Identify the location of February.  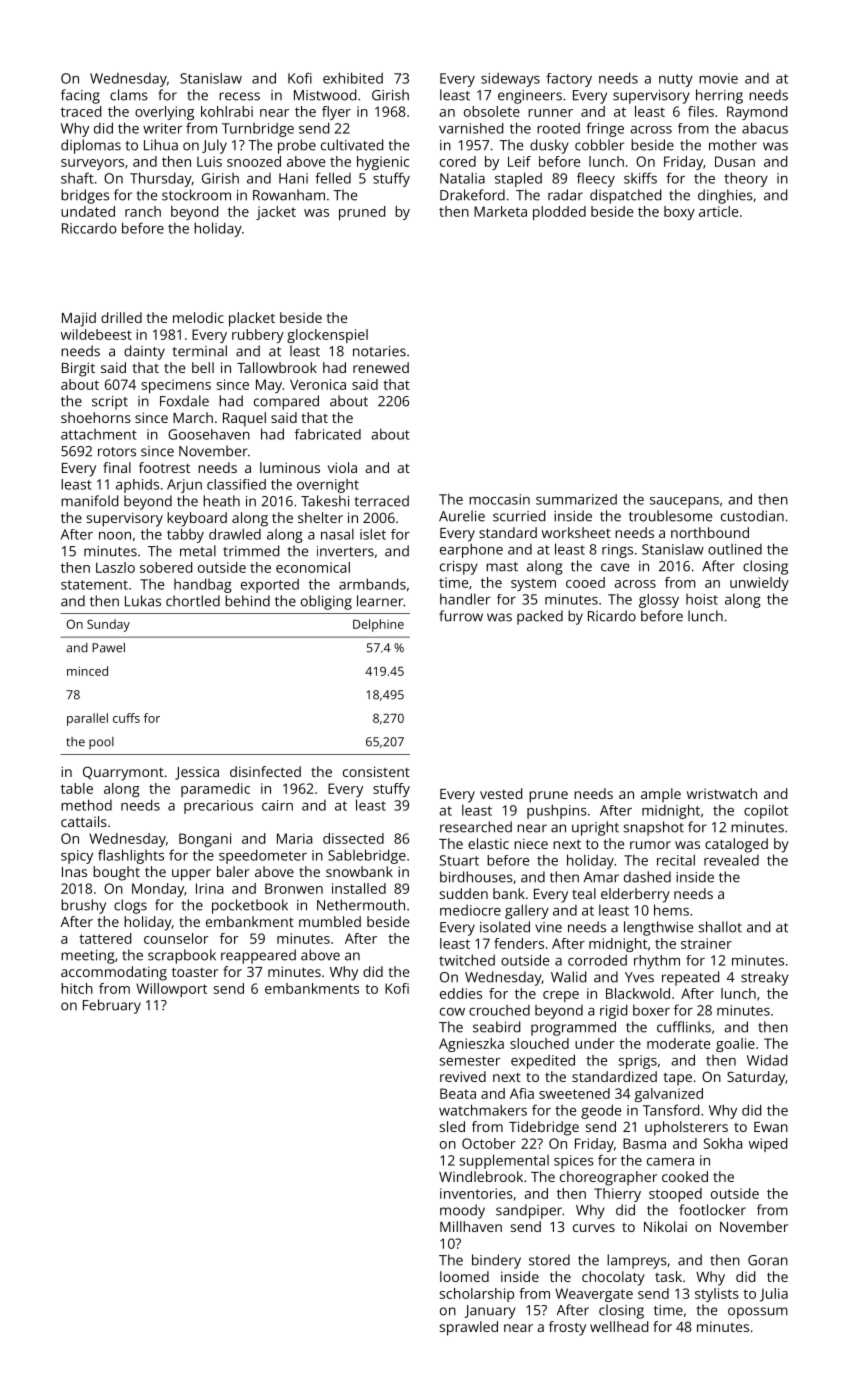
(112, 1006).
